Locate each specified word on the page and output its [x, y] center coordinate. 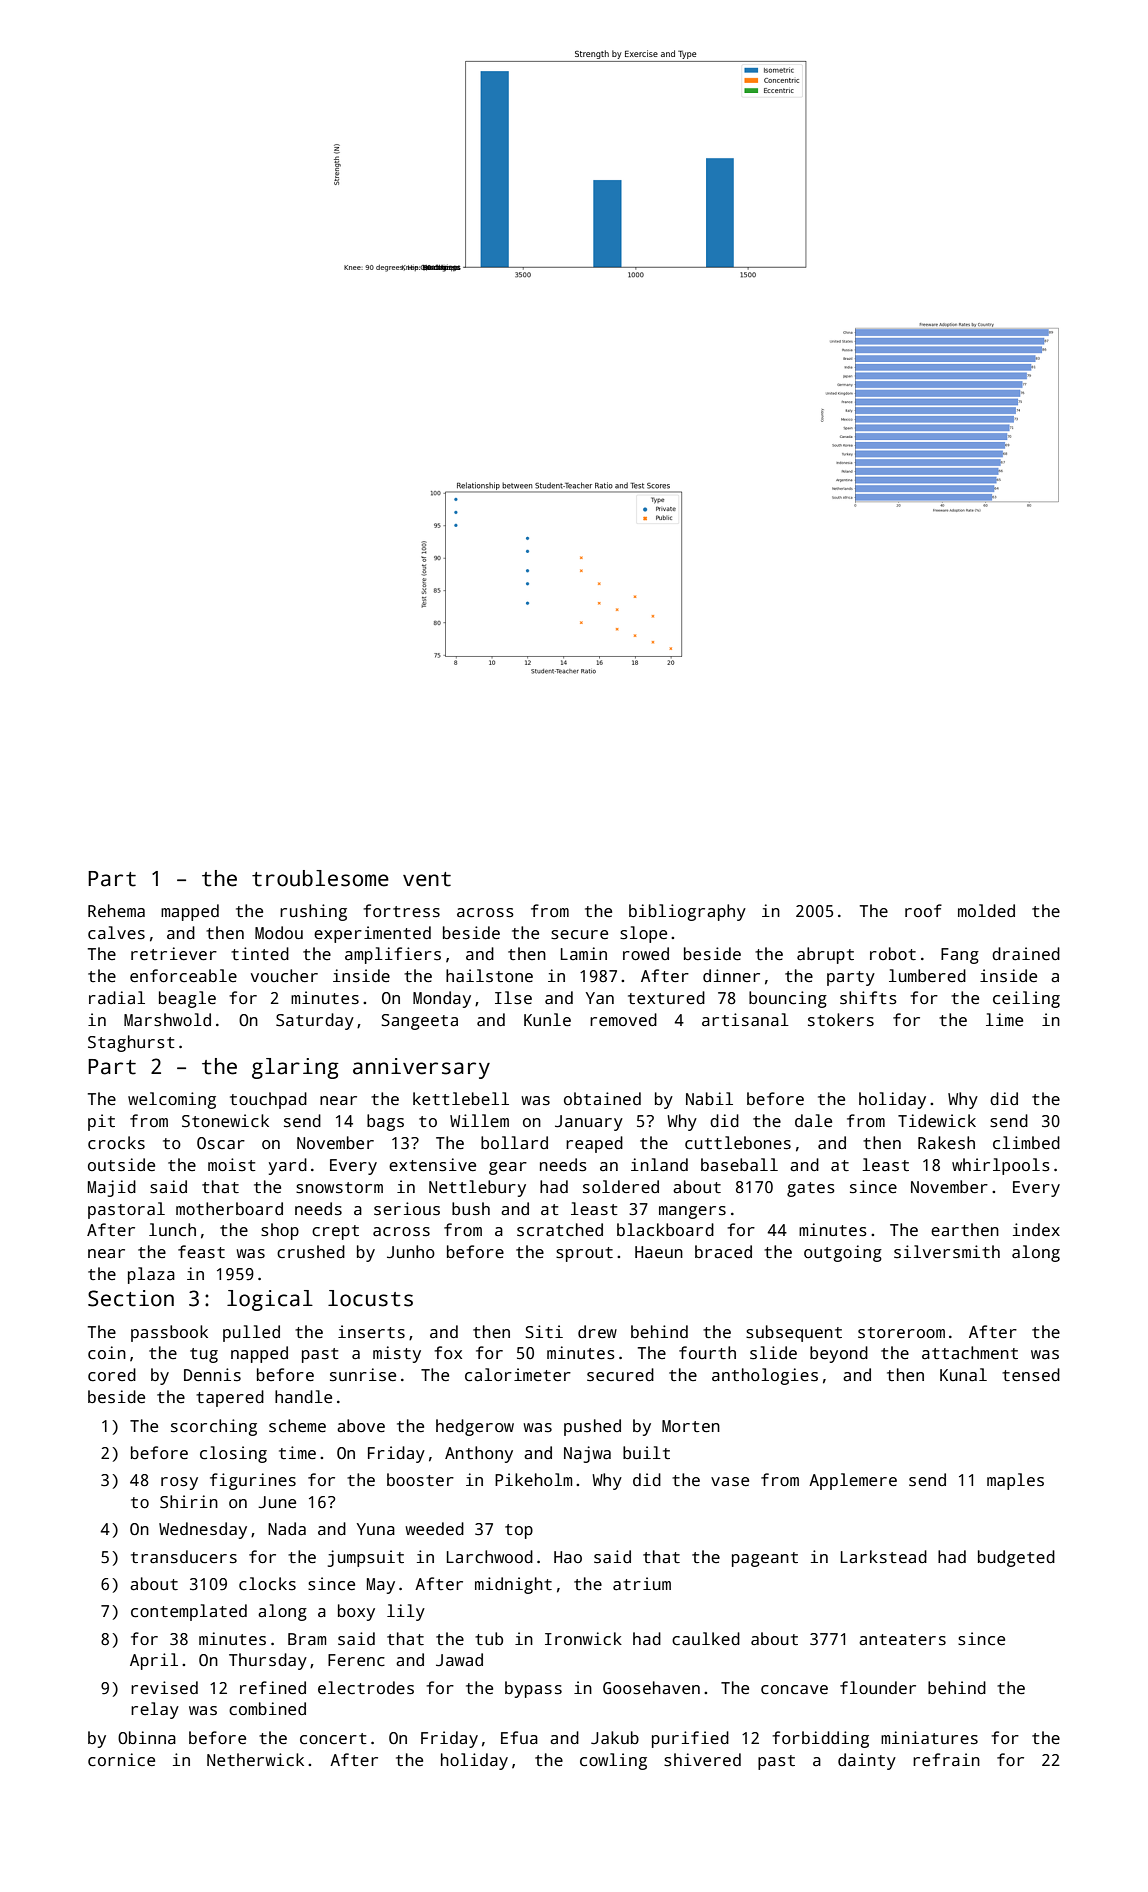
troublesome [320, 878]
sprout [584, 1254]
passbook [169, 1333]
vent [427, 879]
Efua [519, 1737]
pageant [765, 1559]
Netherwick [255, 1760]
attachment [970, 1353]
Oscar [221, 1143]
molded [986, 910]
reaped [594, 1144]
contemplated [189, 1612]
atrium [642, 1584]
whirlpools [1001, 1166]
